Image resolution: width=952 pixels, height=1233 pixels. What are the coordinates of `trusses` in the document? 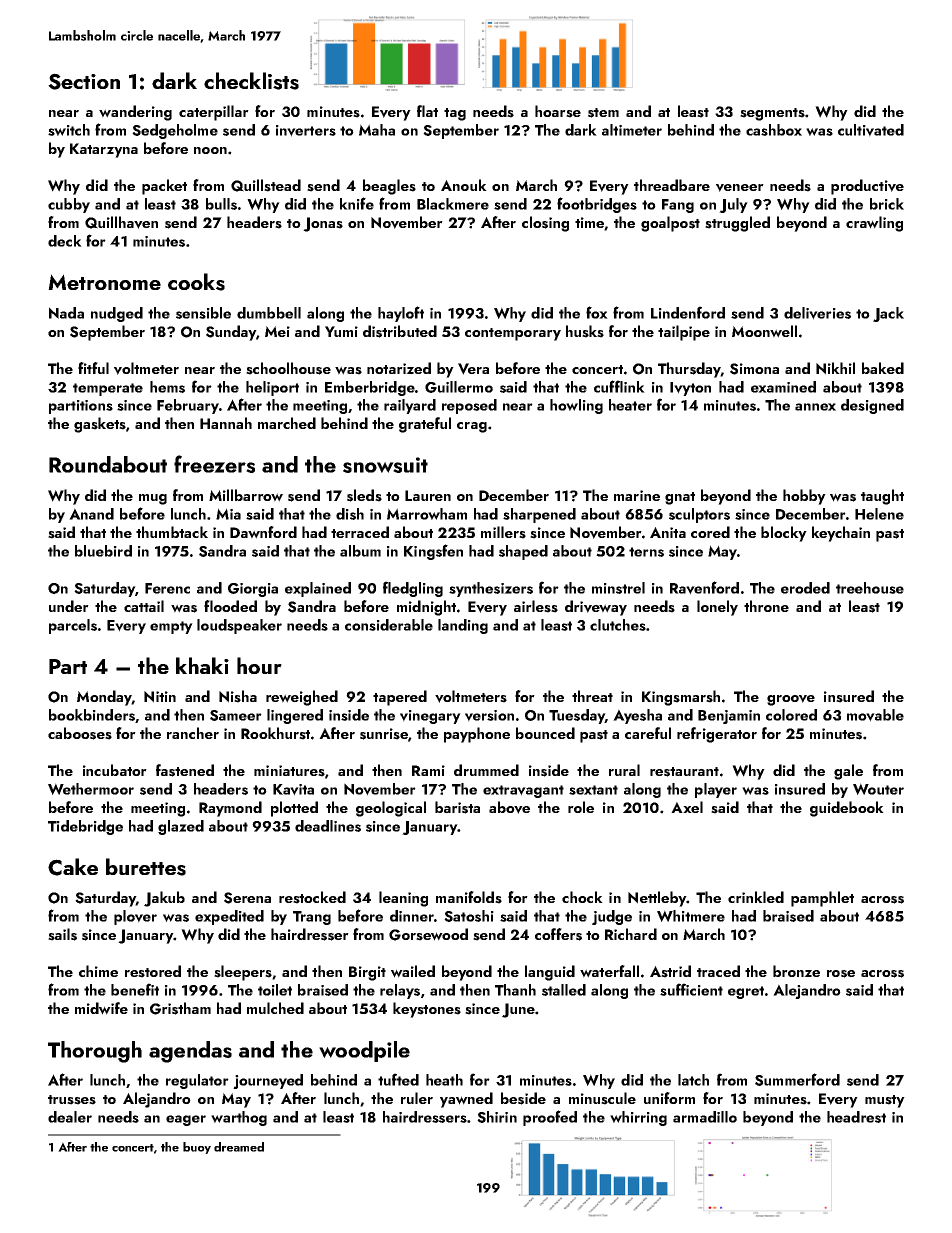 It's located at (72, 1100).
